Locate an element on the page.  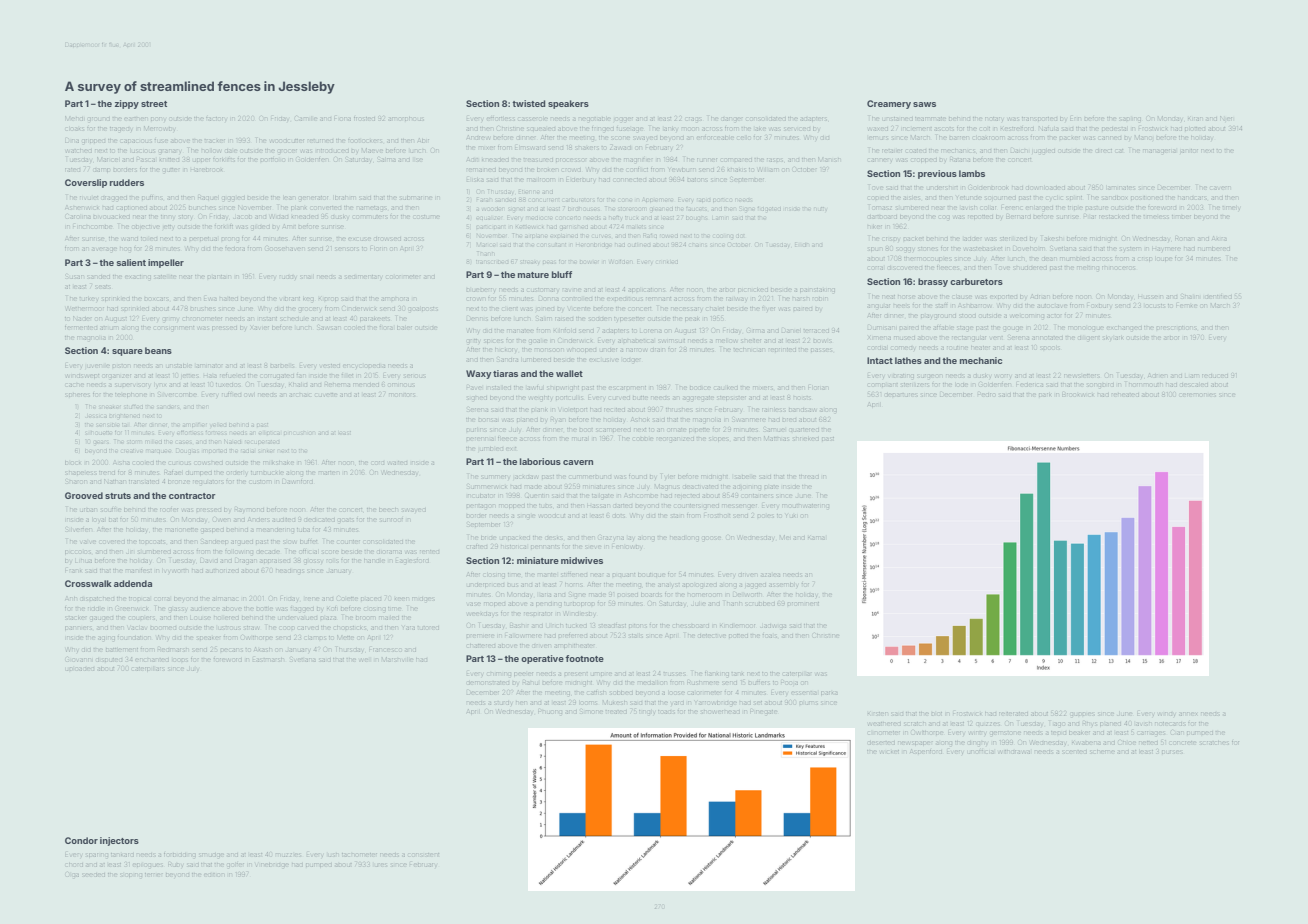
Merrowby is located at coordinates (159, 128).
